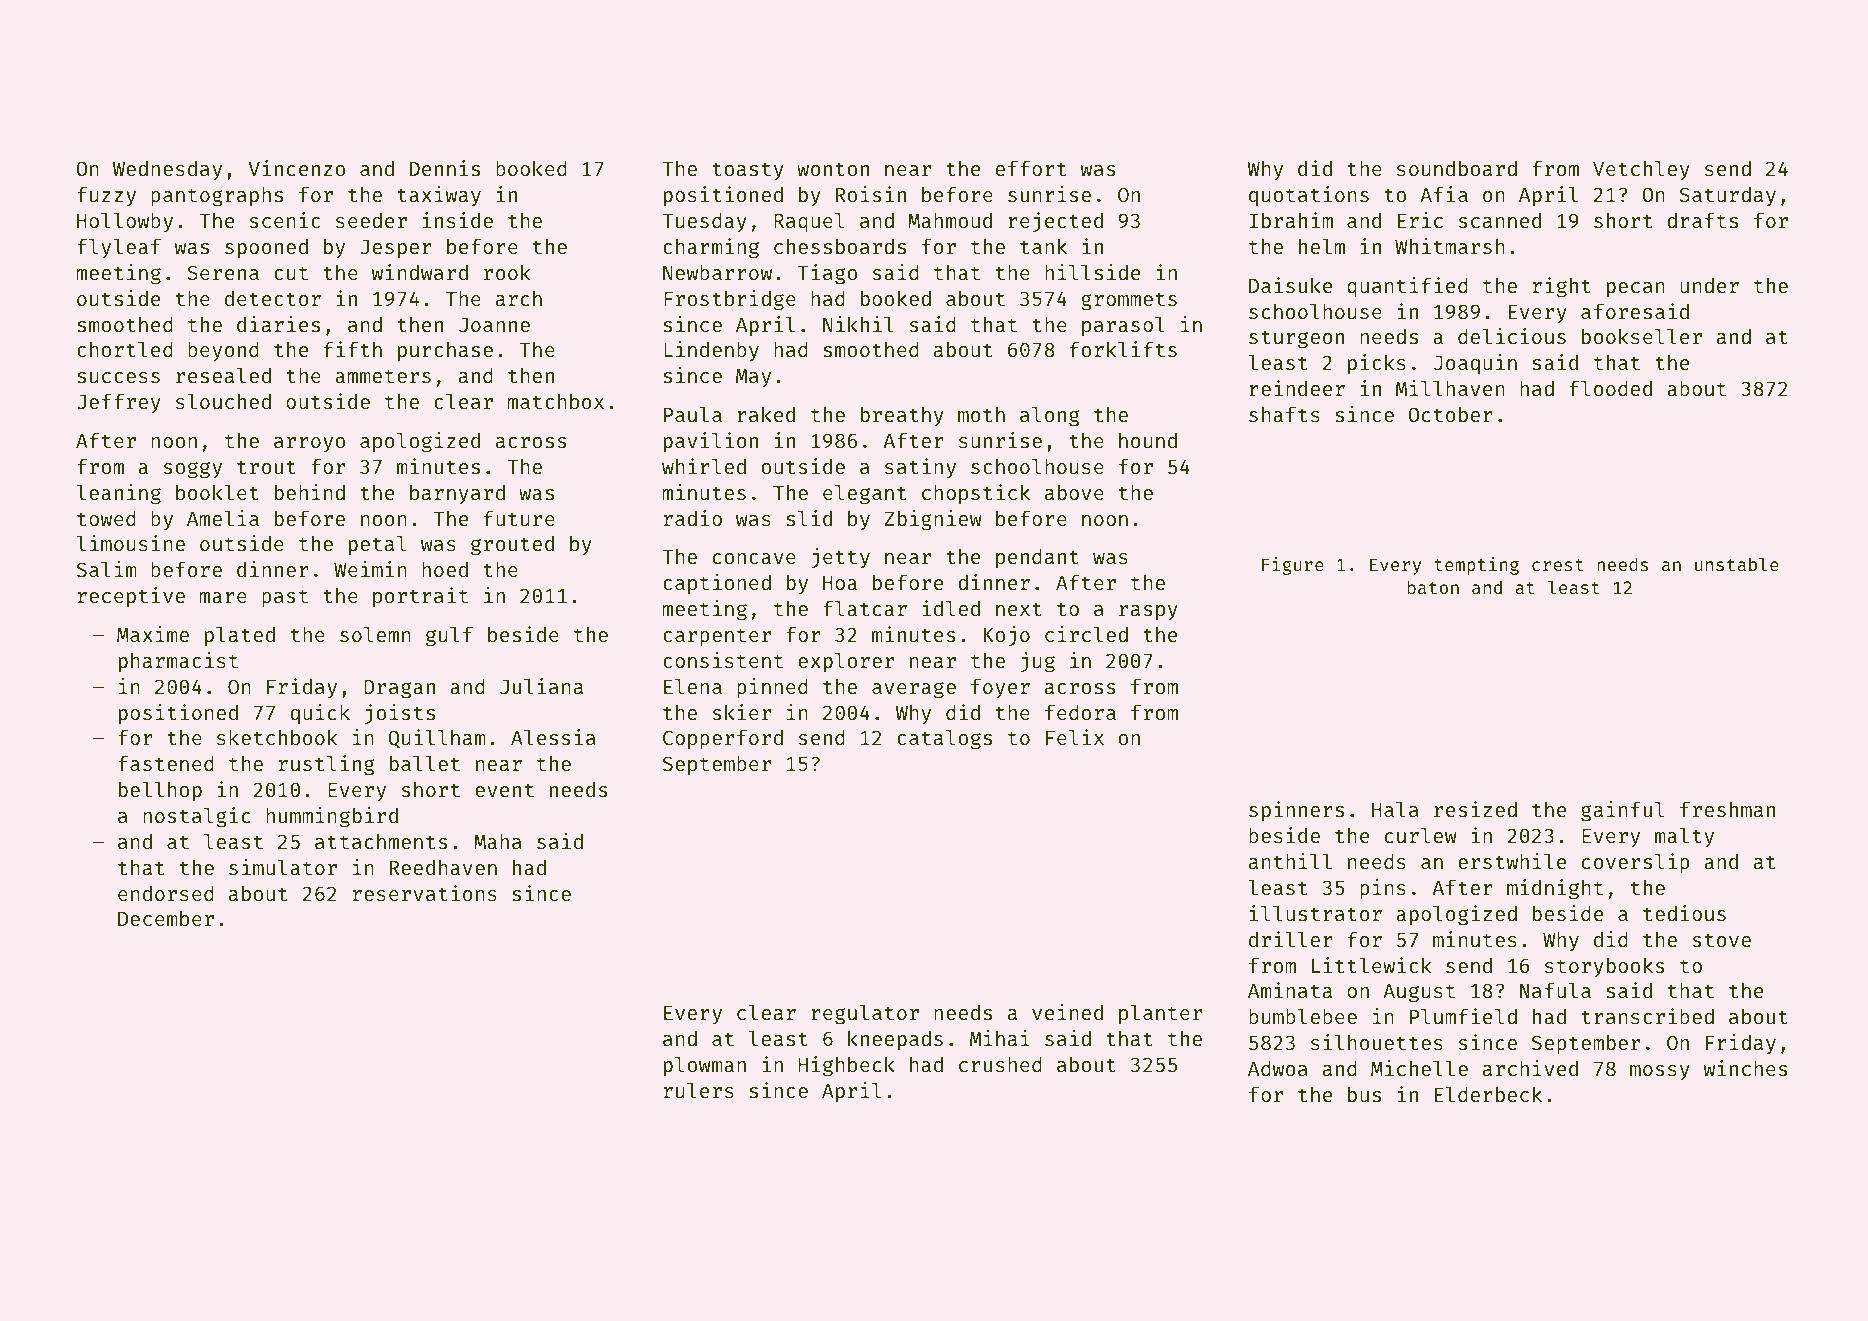 The width and height of the page is (1868, 1321). I want to click on hillside, so click(1092, 272).
